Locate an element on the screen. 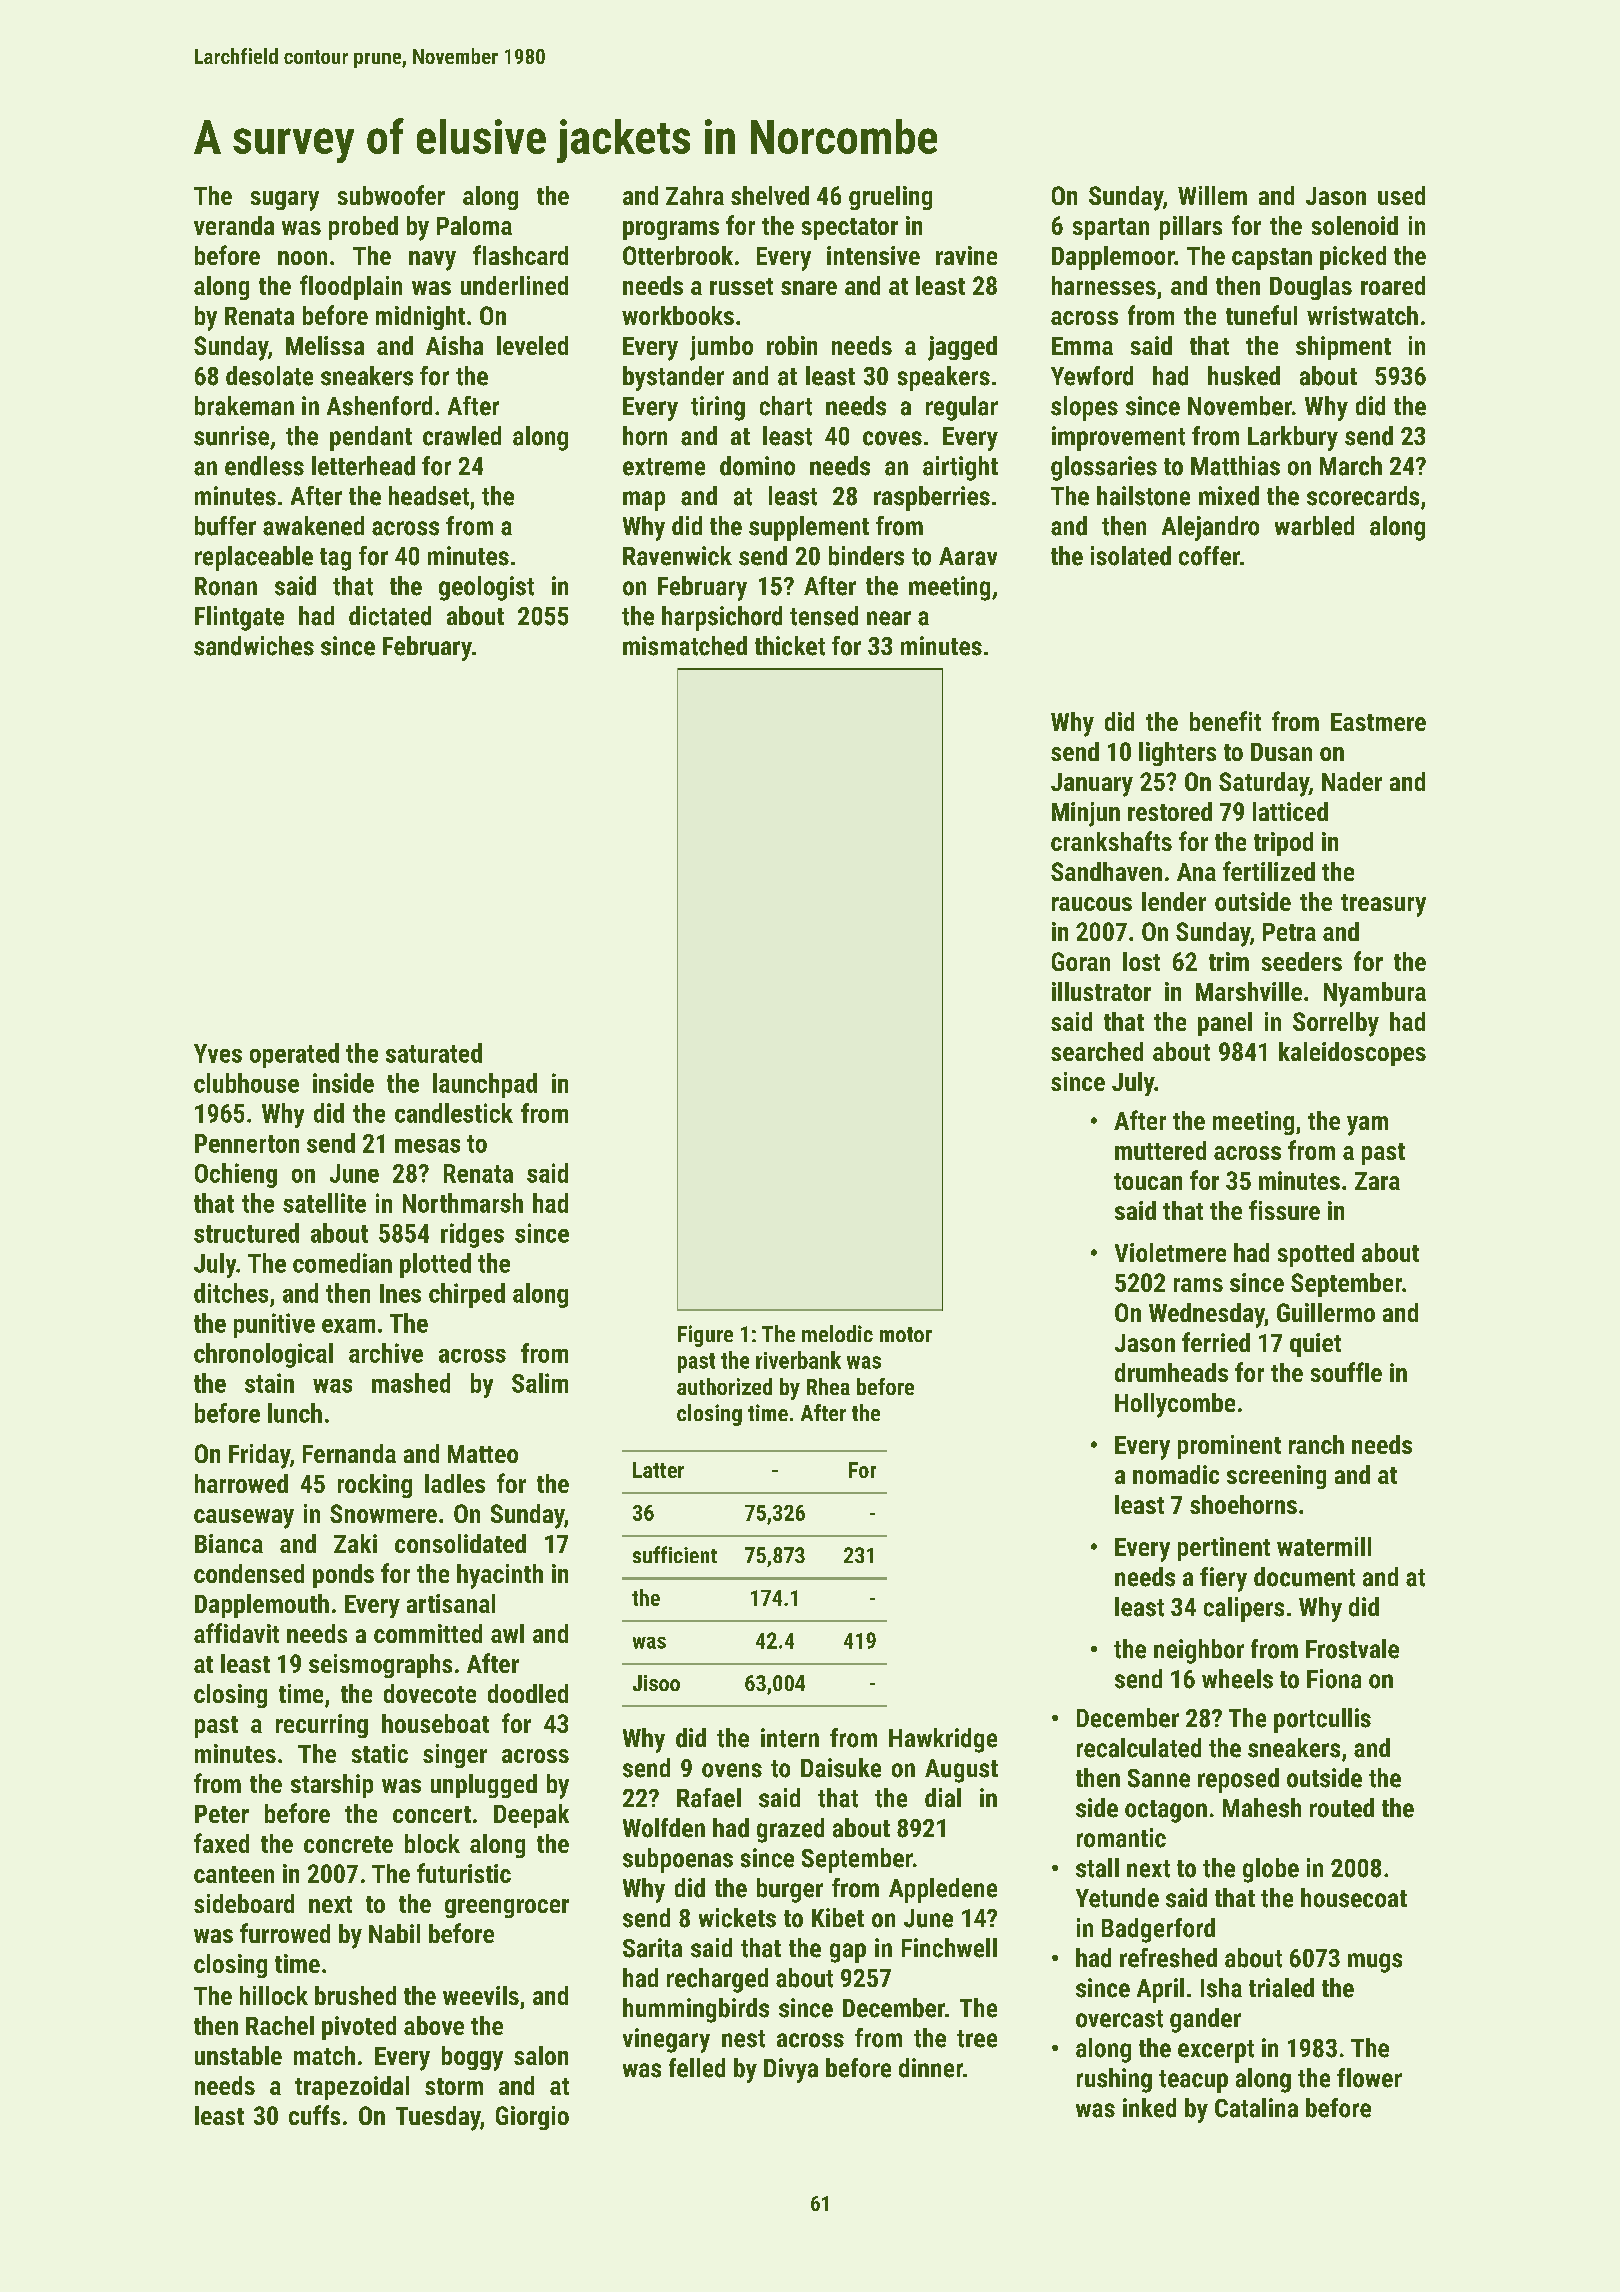  operated is located at coordinates (294, 1055).
